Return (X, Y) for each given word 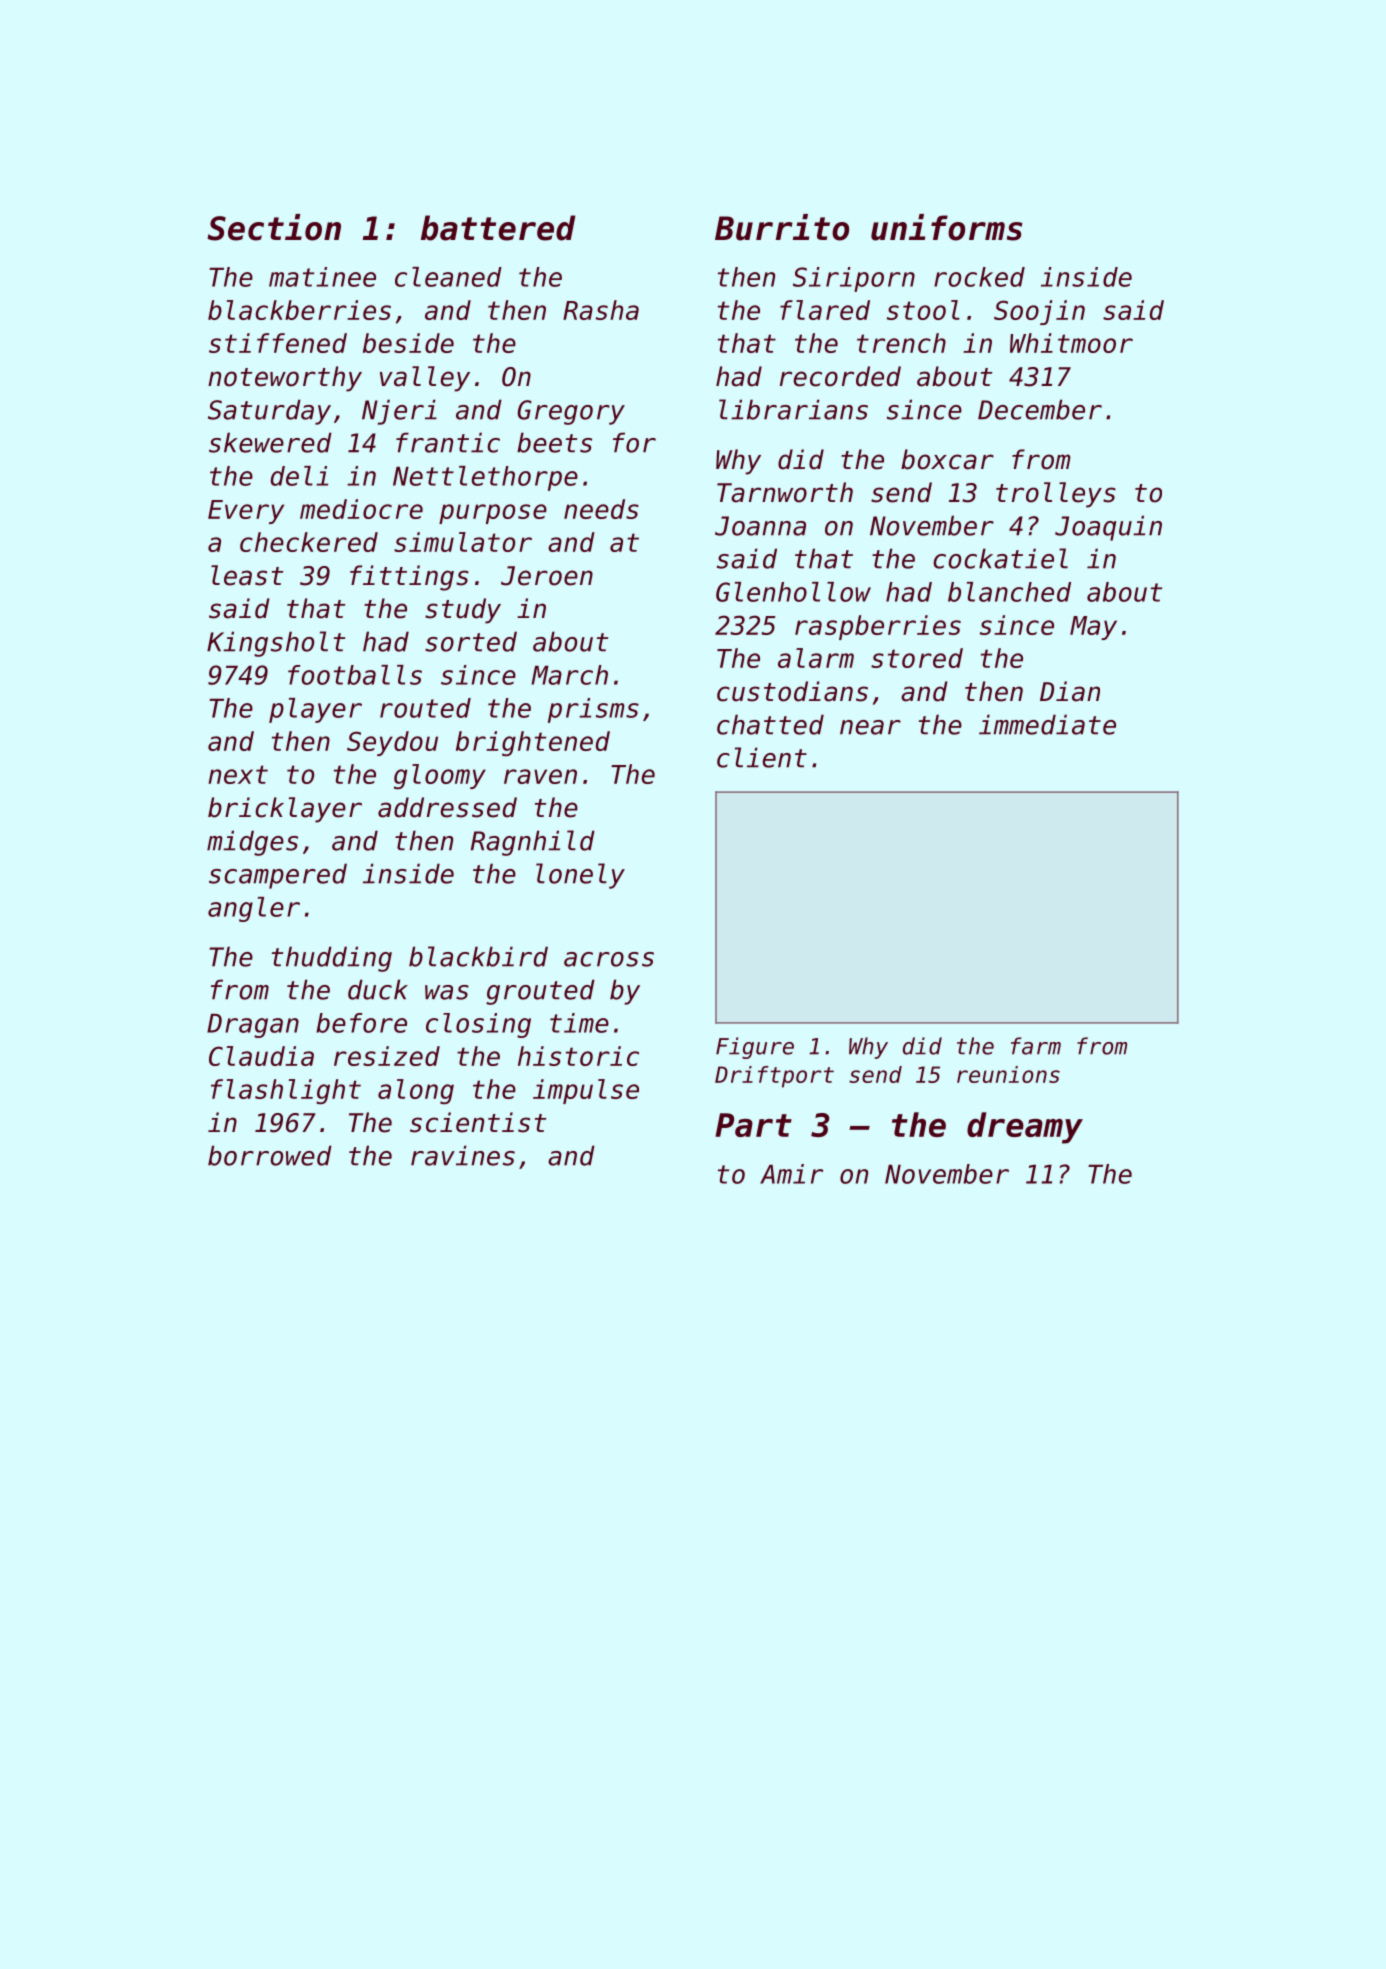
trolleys (1056, 495)
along (416, 1091)
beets (554, 442)
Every (246, 512)
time (579, 1023)
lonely (580, 876)
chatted (770, 724)
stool (923, 310)
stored (917, 658)
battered (498, 228)
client (762, 757)
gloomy (440, 776)
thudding (332, 959)
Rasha (601, 310)
